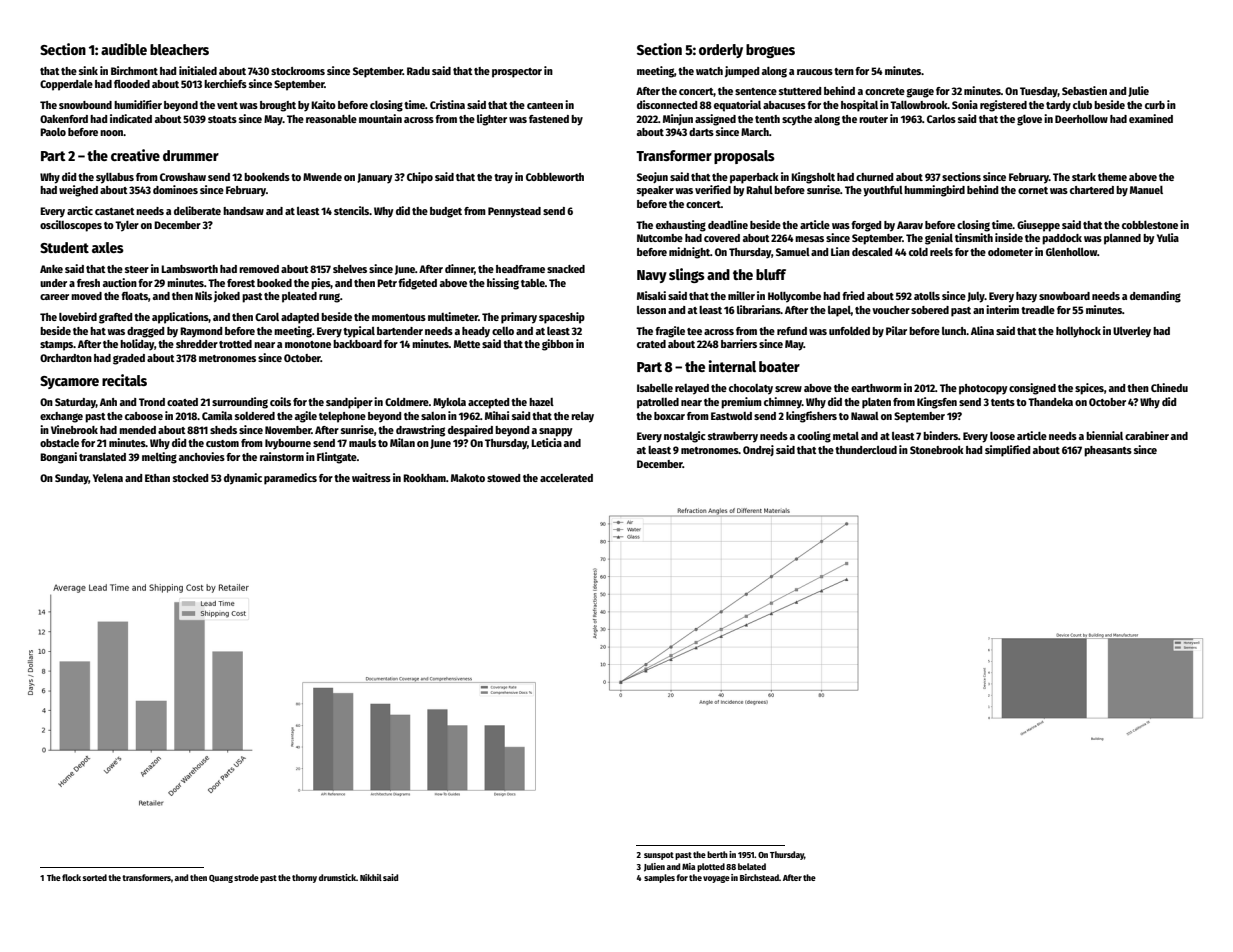  What do you see at coordinates (331, 119) in the screenshot?
I see `reasonable` at bounding box center [331, 119].
